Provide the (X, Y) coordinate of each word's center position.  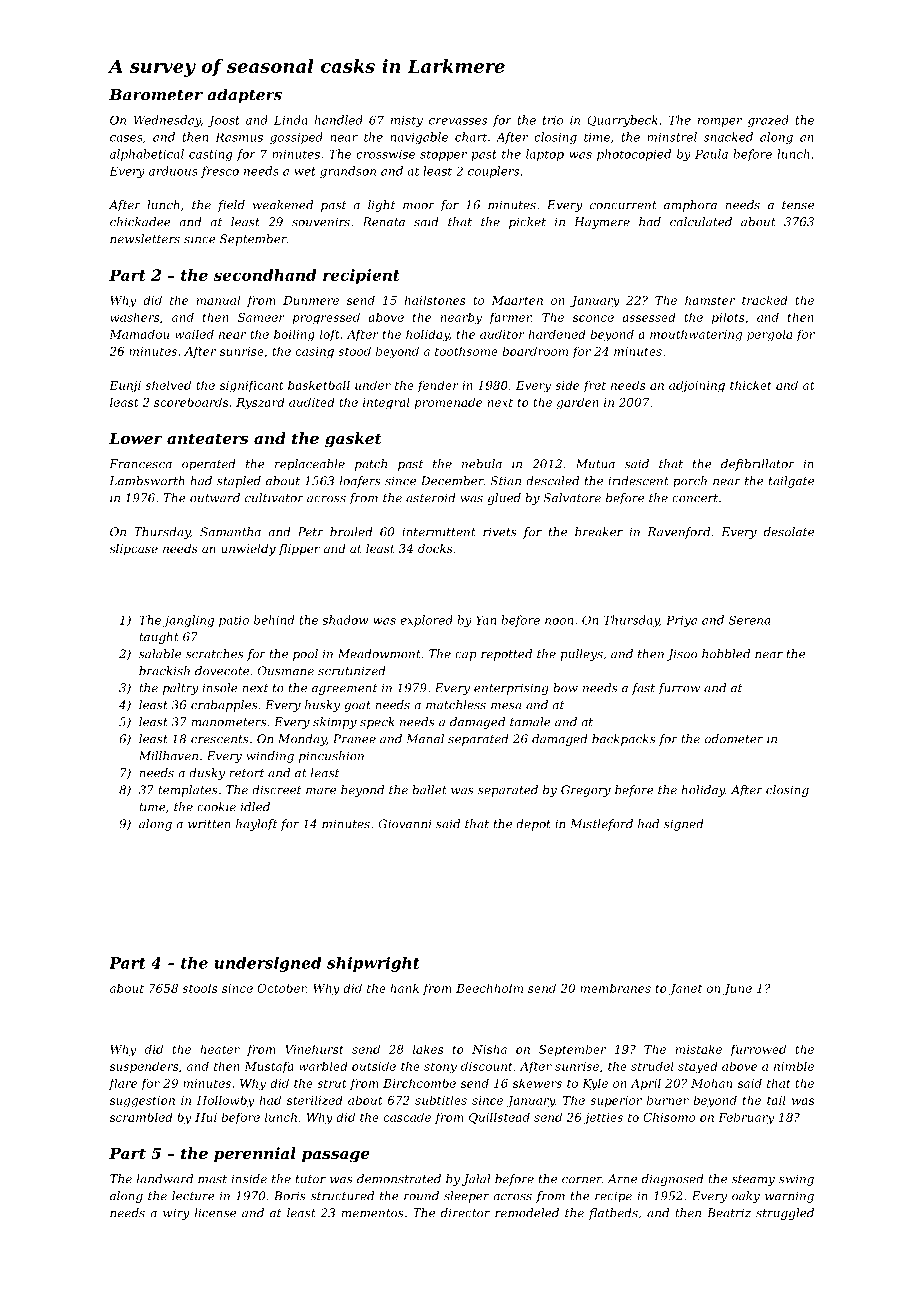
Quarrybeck (622, 121)
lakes (428, 1049)
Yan (486, 620)
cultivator (274, 498)
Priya (681, 621)
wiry (176, 1214)
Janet (685, 989)
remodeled (527, 1213)
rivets (500, 532)
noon (559, 621)
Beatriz (729, 1213)
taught (159, 638)
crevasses (458, 121)
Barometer (156, 95)
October (282, 988)
